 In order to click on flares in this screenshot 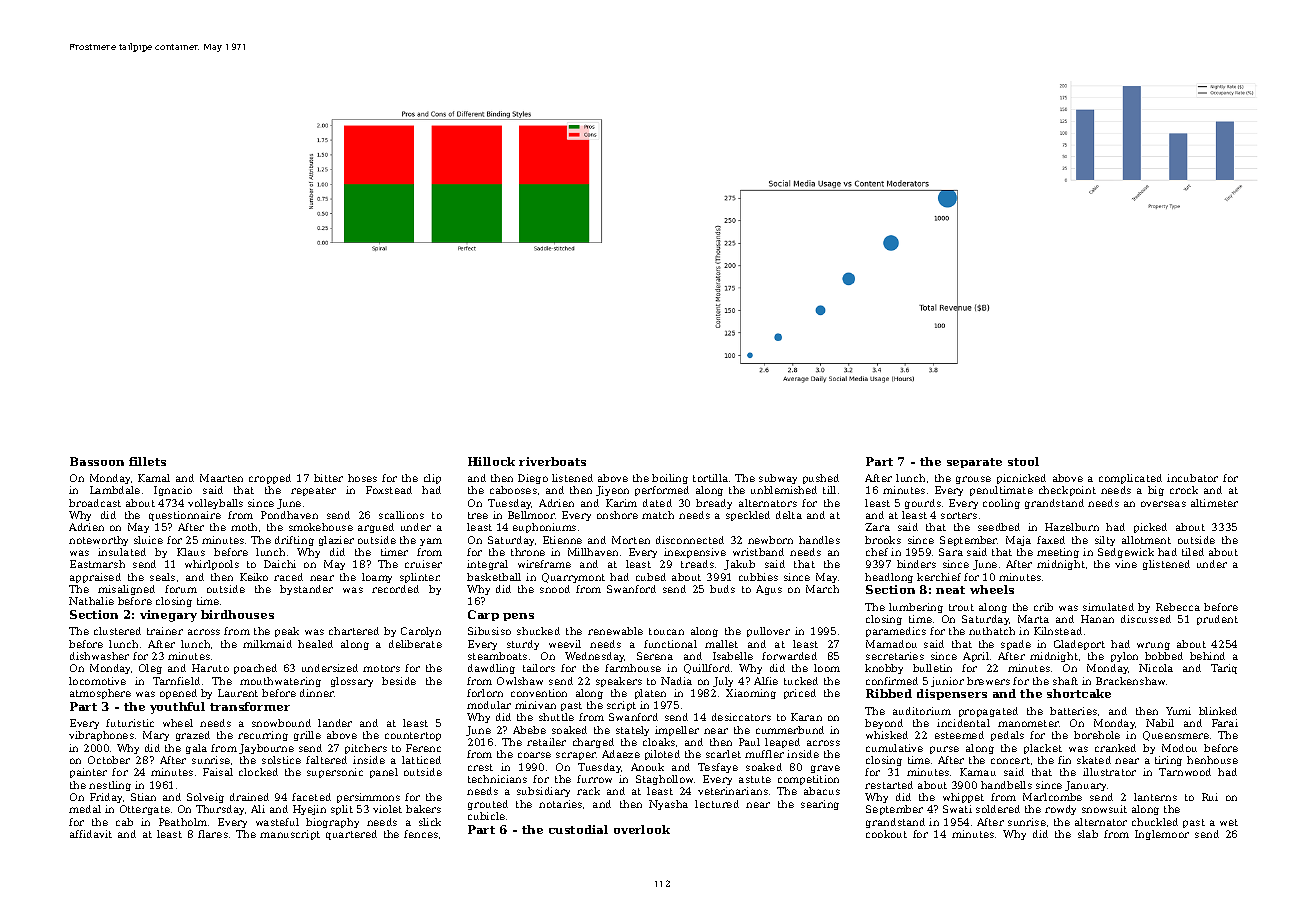, I will do `click(213, 834)`.
